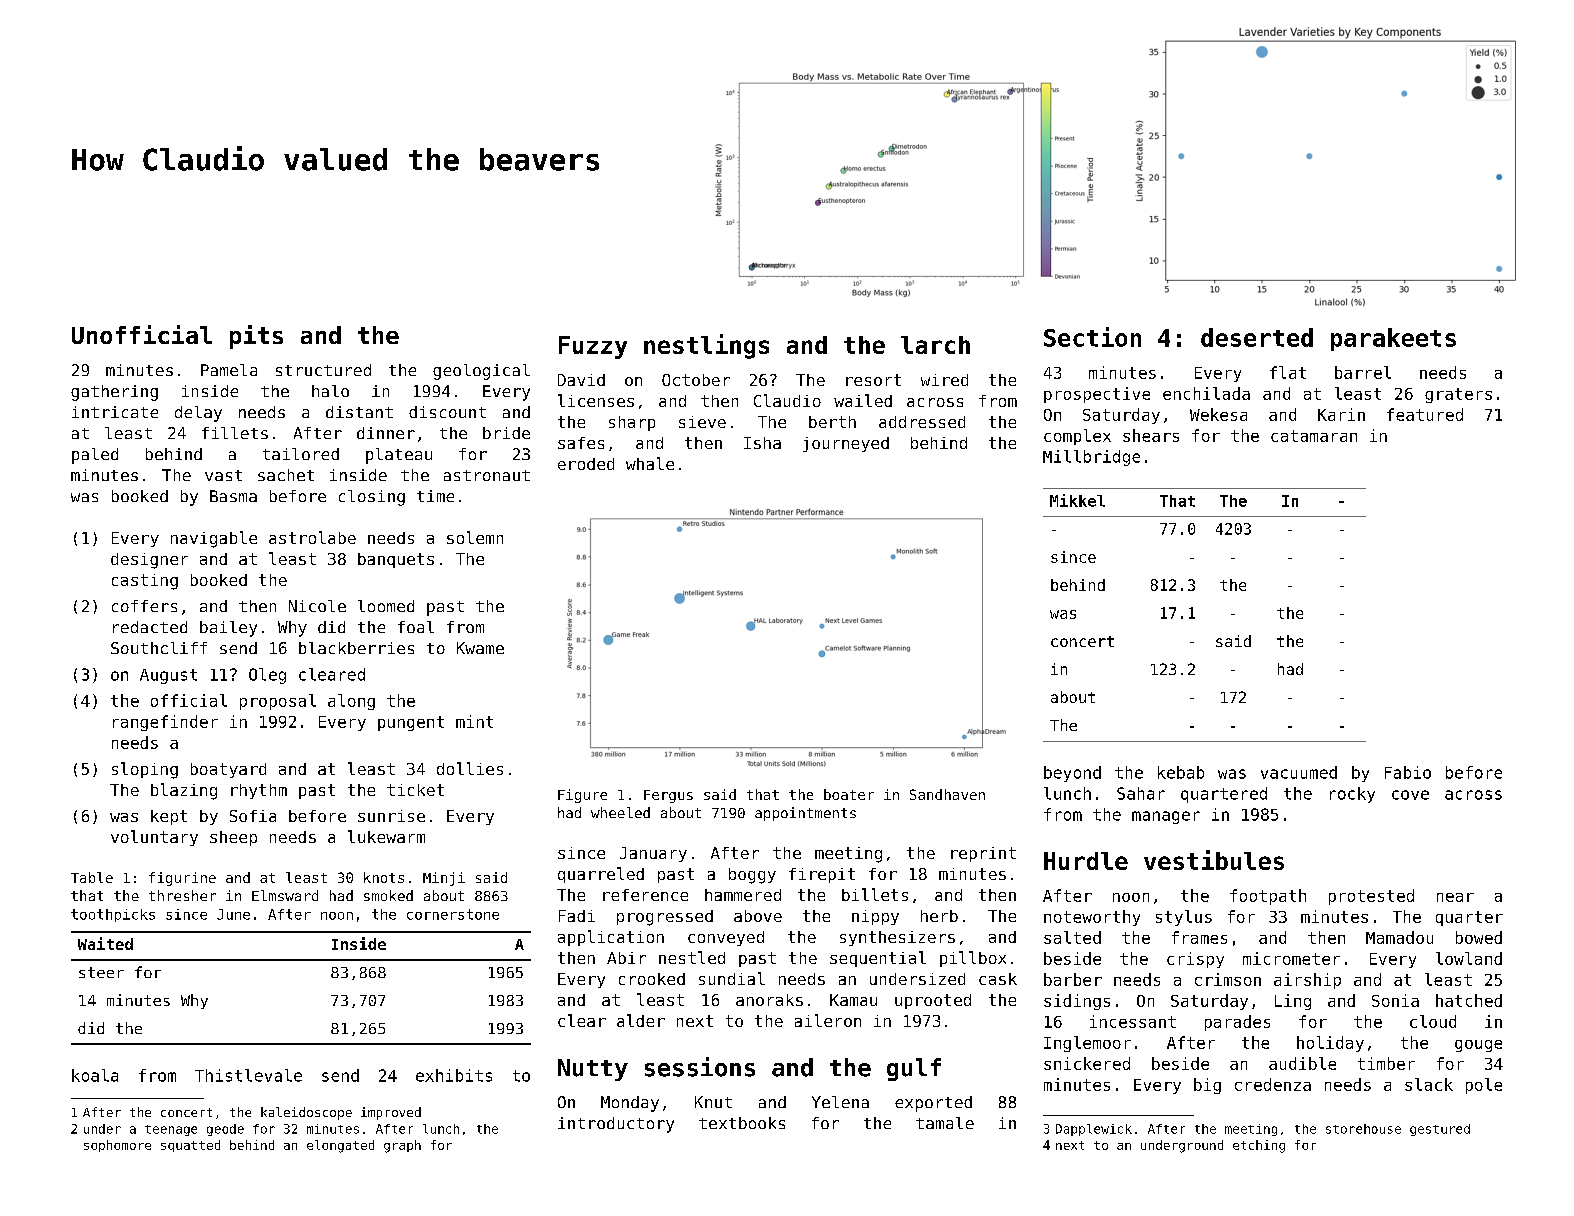 This screenshot has width=1574, height=1216. What do you see at coordinates (95, 1075) in the screenshot?
I see `koala` at bounding box center [95, 1075].
